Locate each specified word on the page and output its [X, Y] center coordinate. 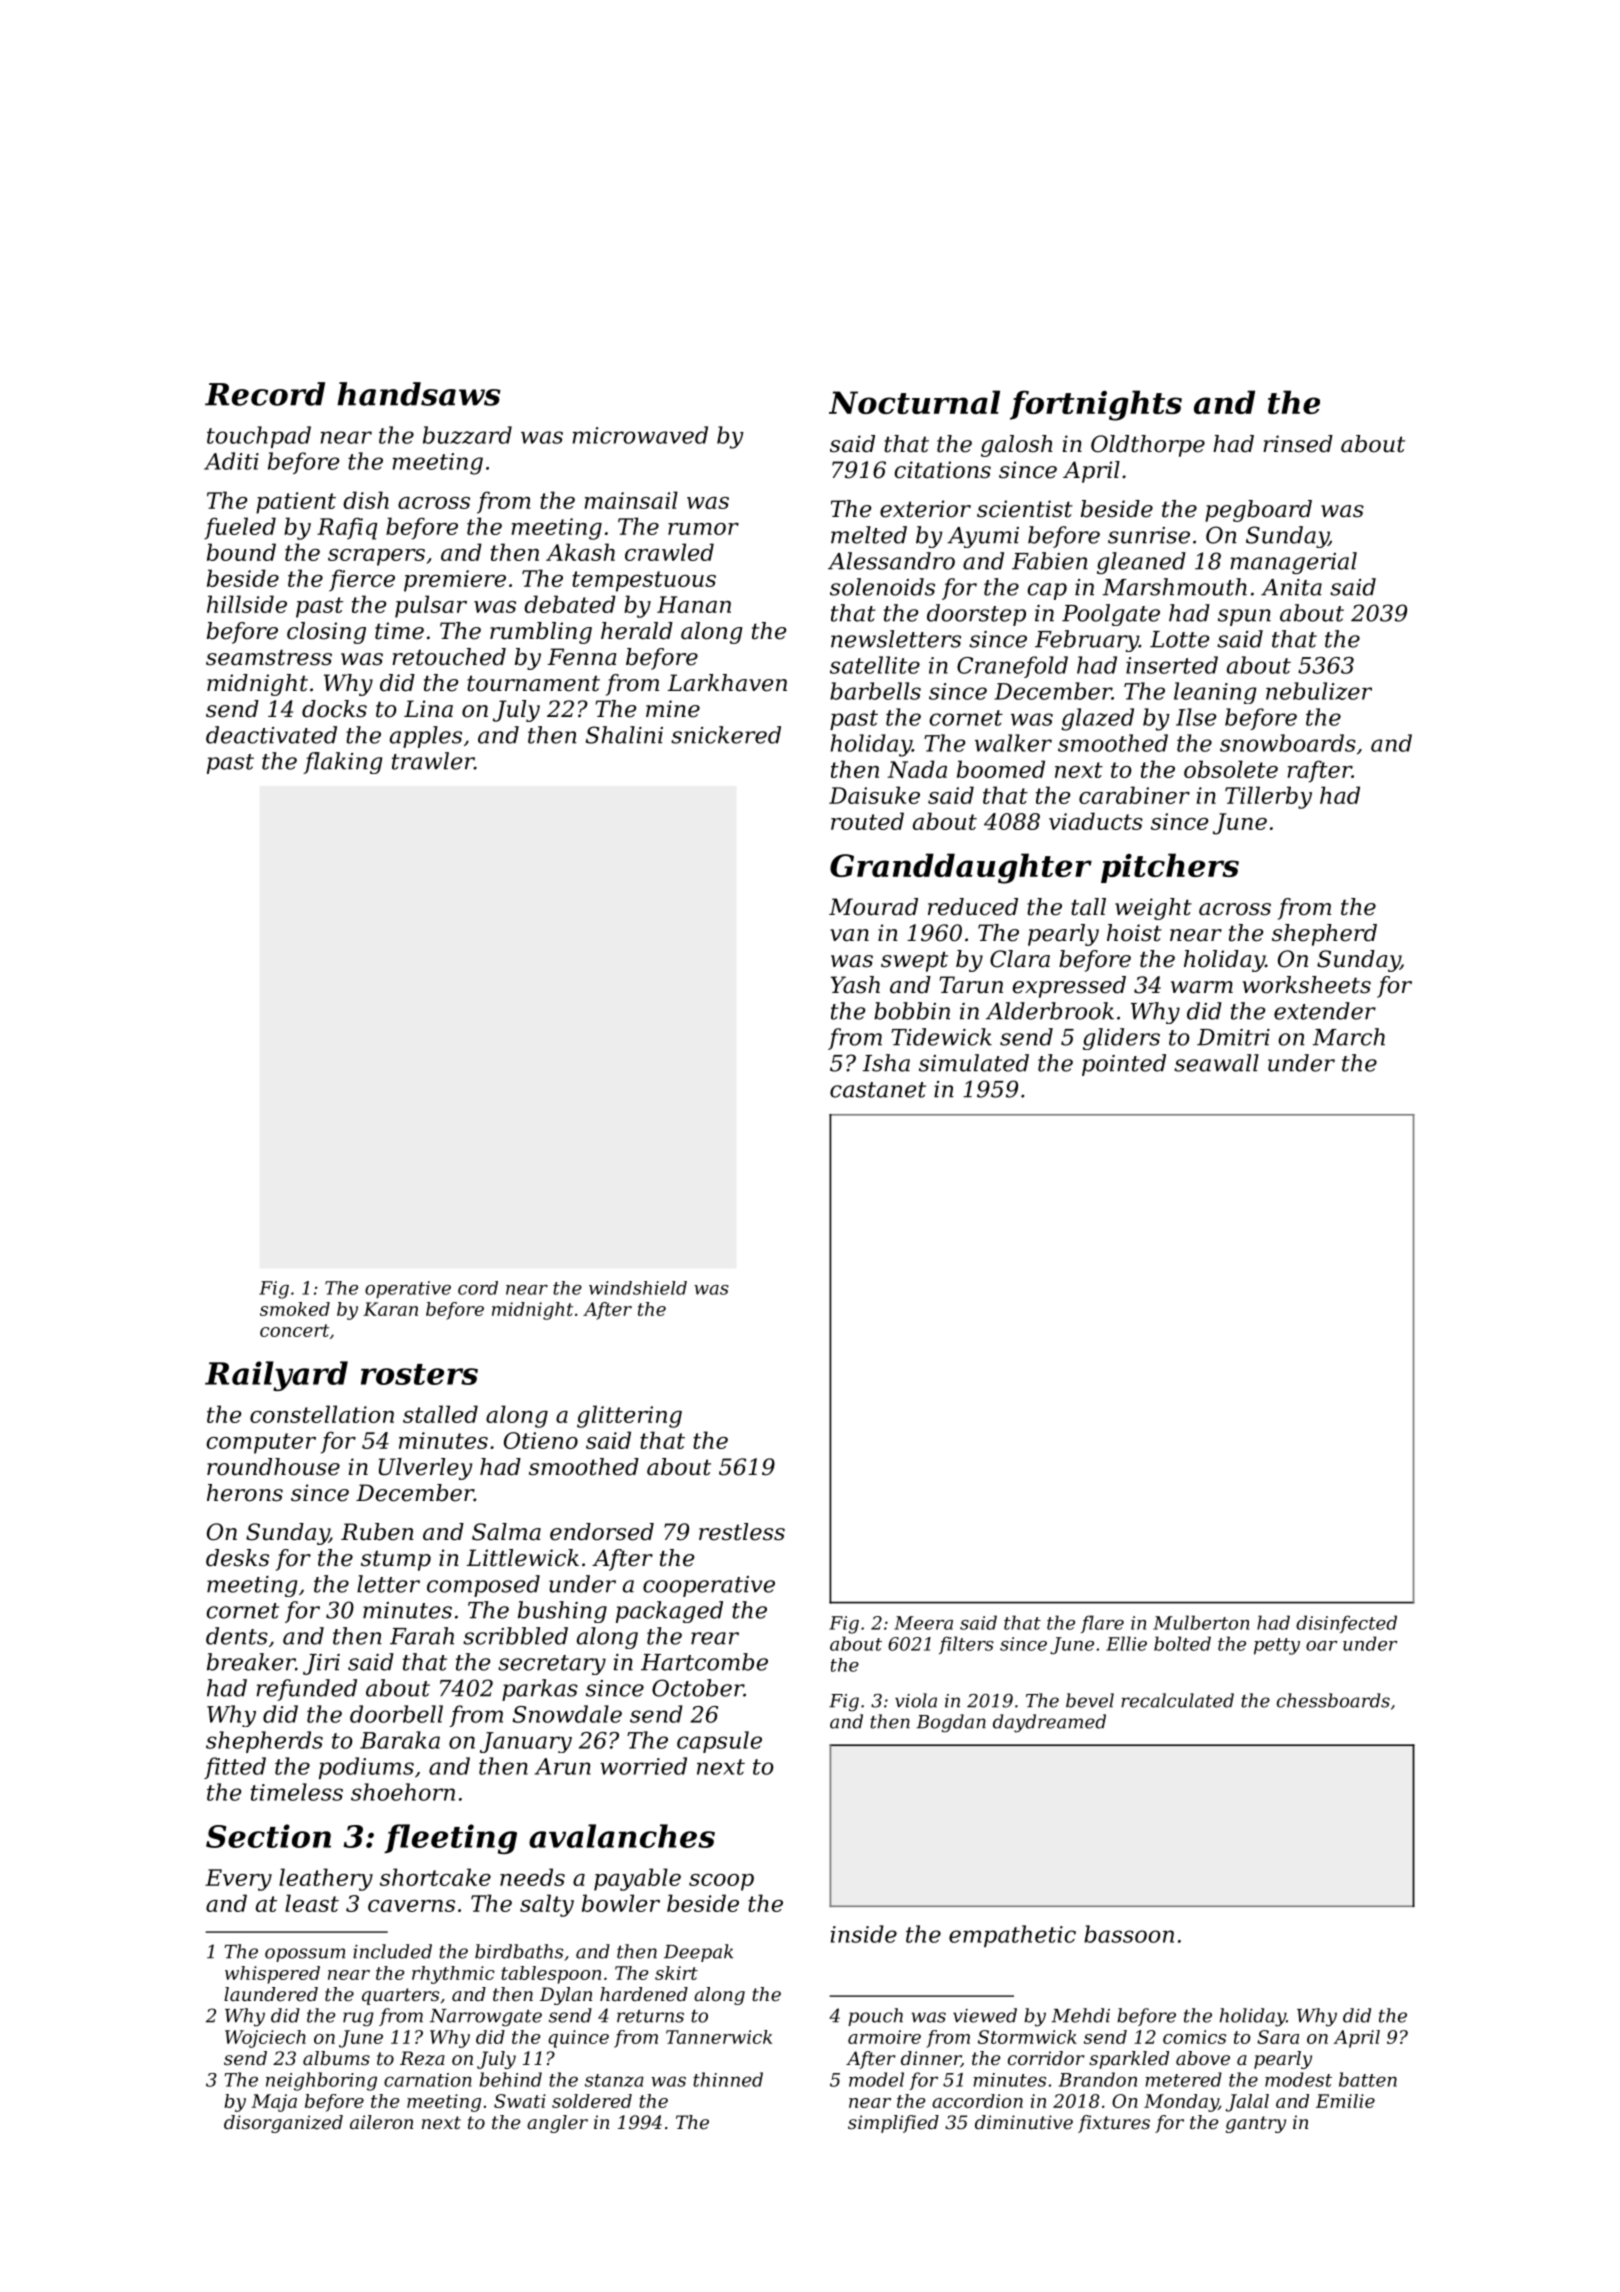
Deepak [698, 1953]
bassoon [1129, 1934]
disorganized [283, 2124]
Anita [1291, 587]
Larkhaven [727, 683]
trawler [433, 761]
